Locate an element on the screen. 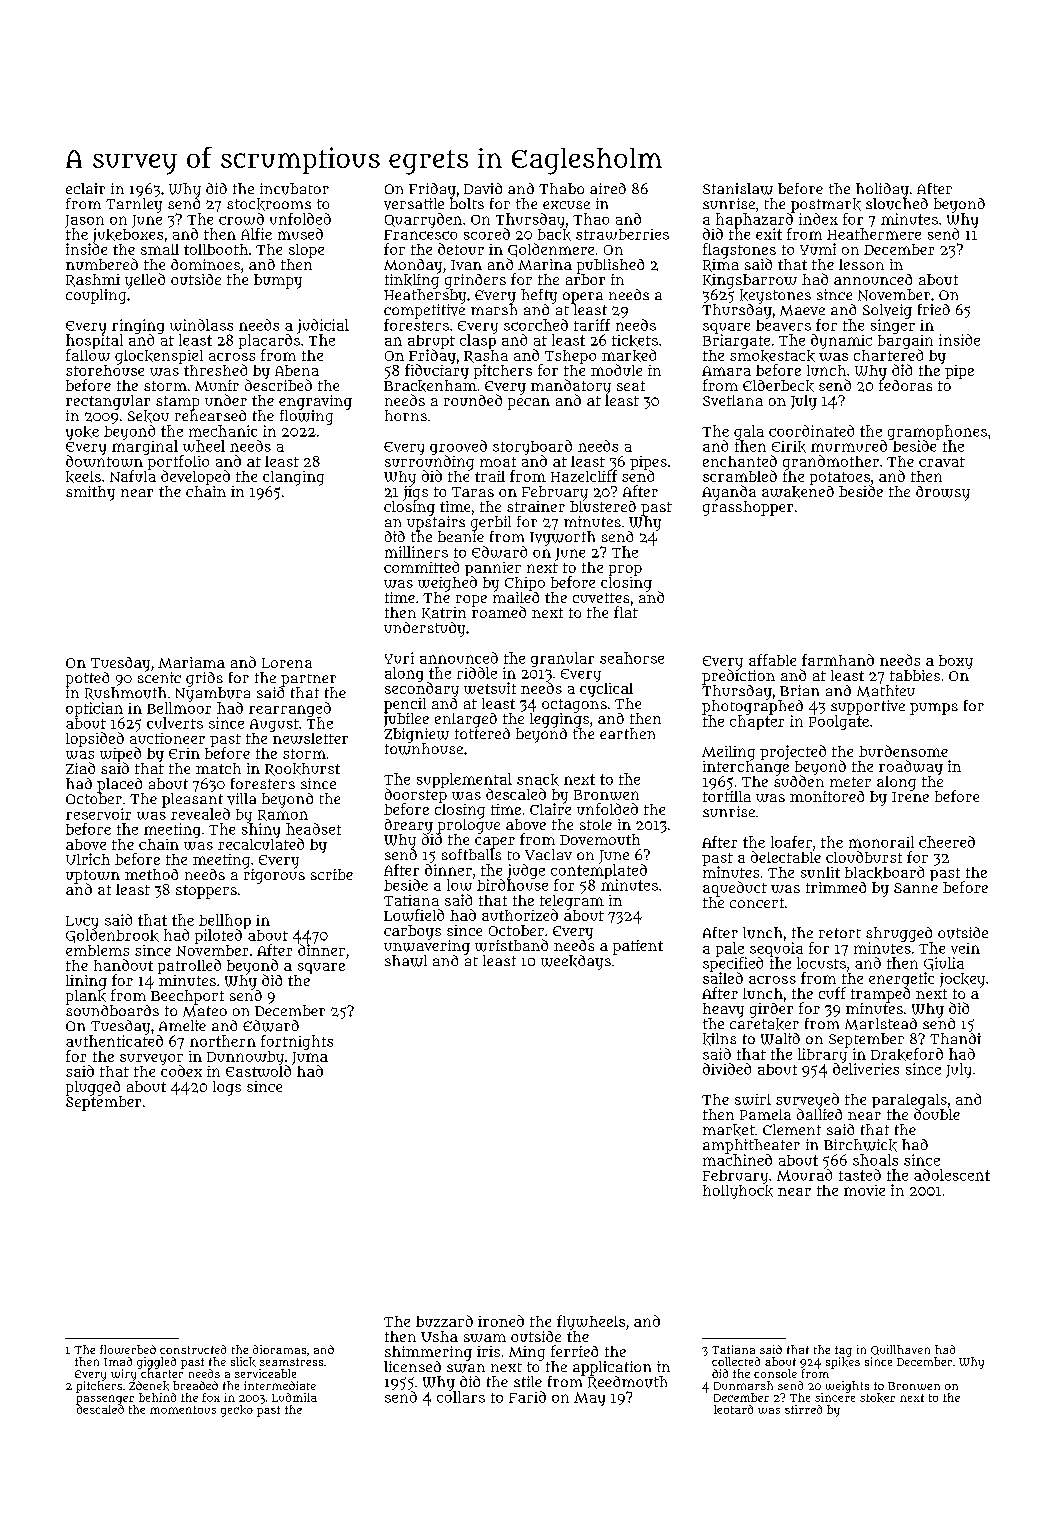  clanging is located at coordinates (293, 478).
